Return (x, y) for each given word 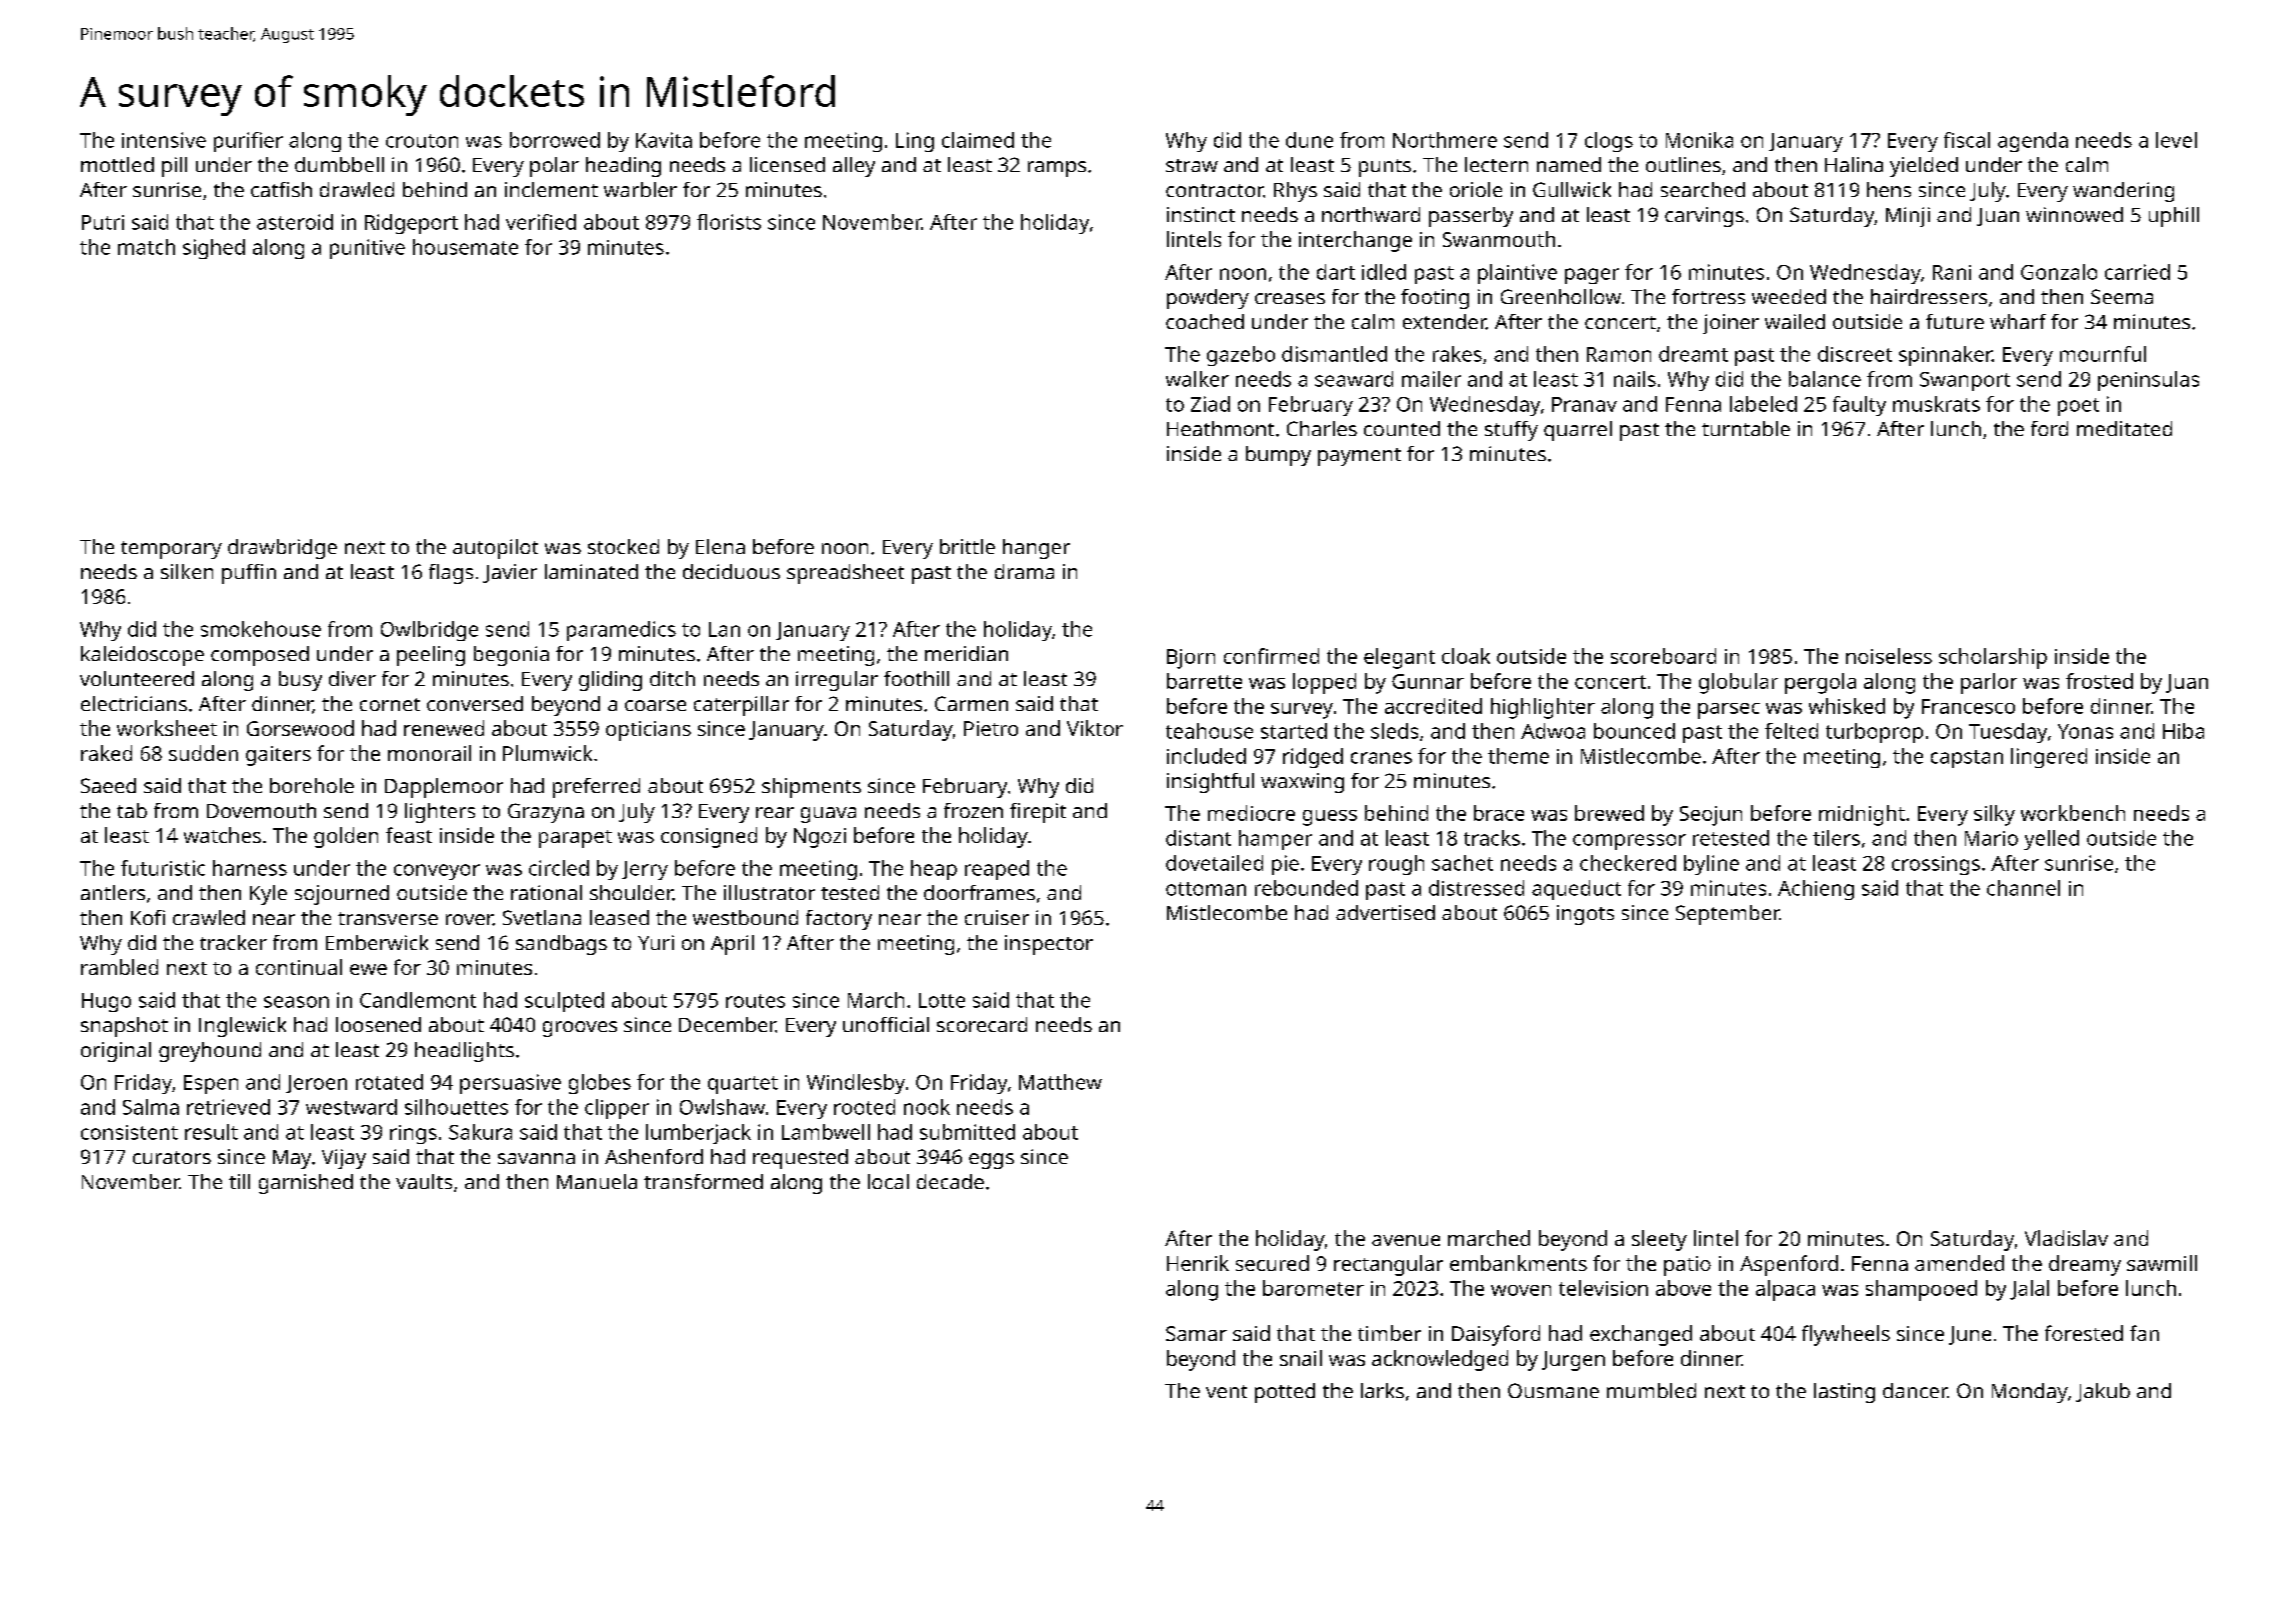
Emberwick (377, 942)
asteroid (295, 222)
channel (2023, 888)
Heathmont (1220, 428)
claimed (978, 140)
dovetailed (1214, 863)
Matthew (1060, 1082)
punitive (367, 249)
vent (1226, 1391)
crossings (1936, 865)
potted (1285, 1393)
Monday (2030, 1393)
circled (559, 868)
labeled (1763, 404)
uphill (2174, 217)
